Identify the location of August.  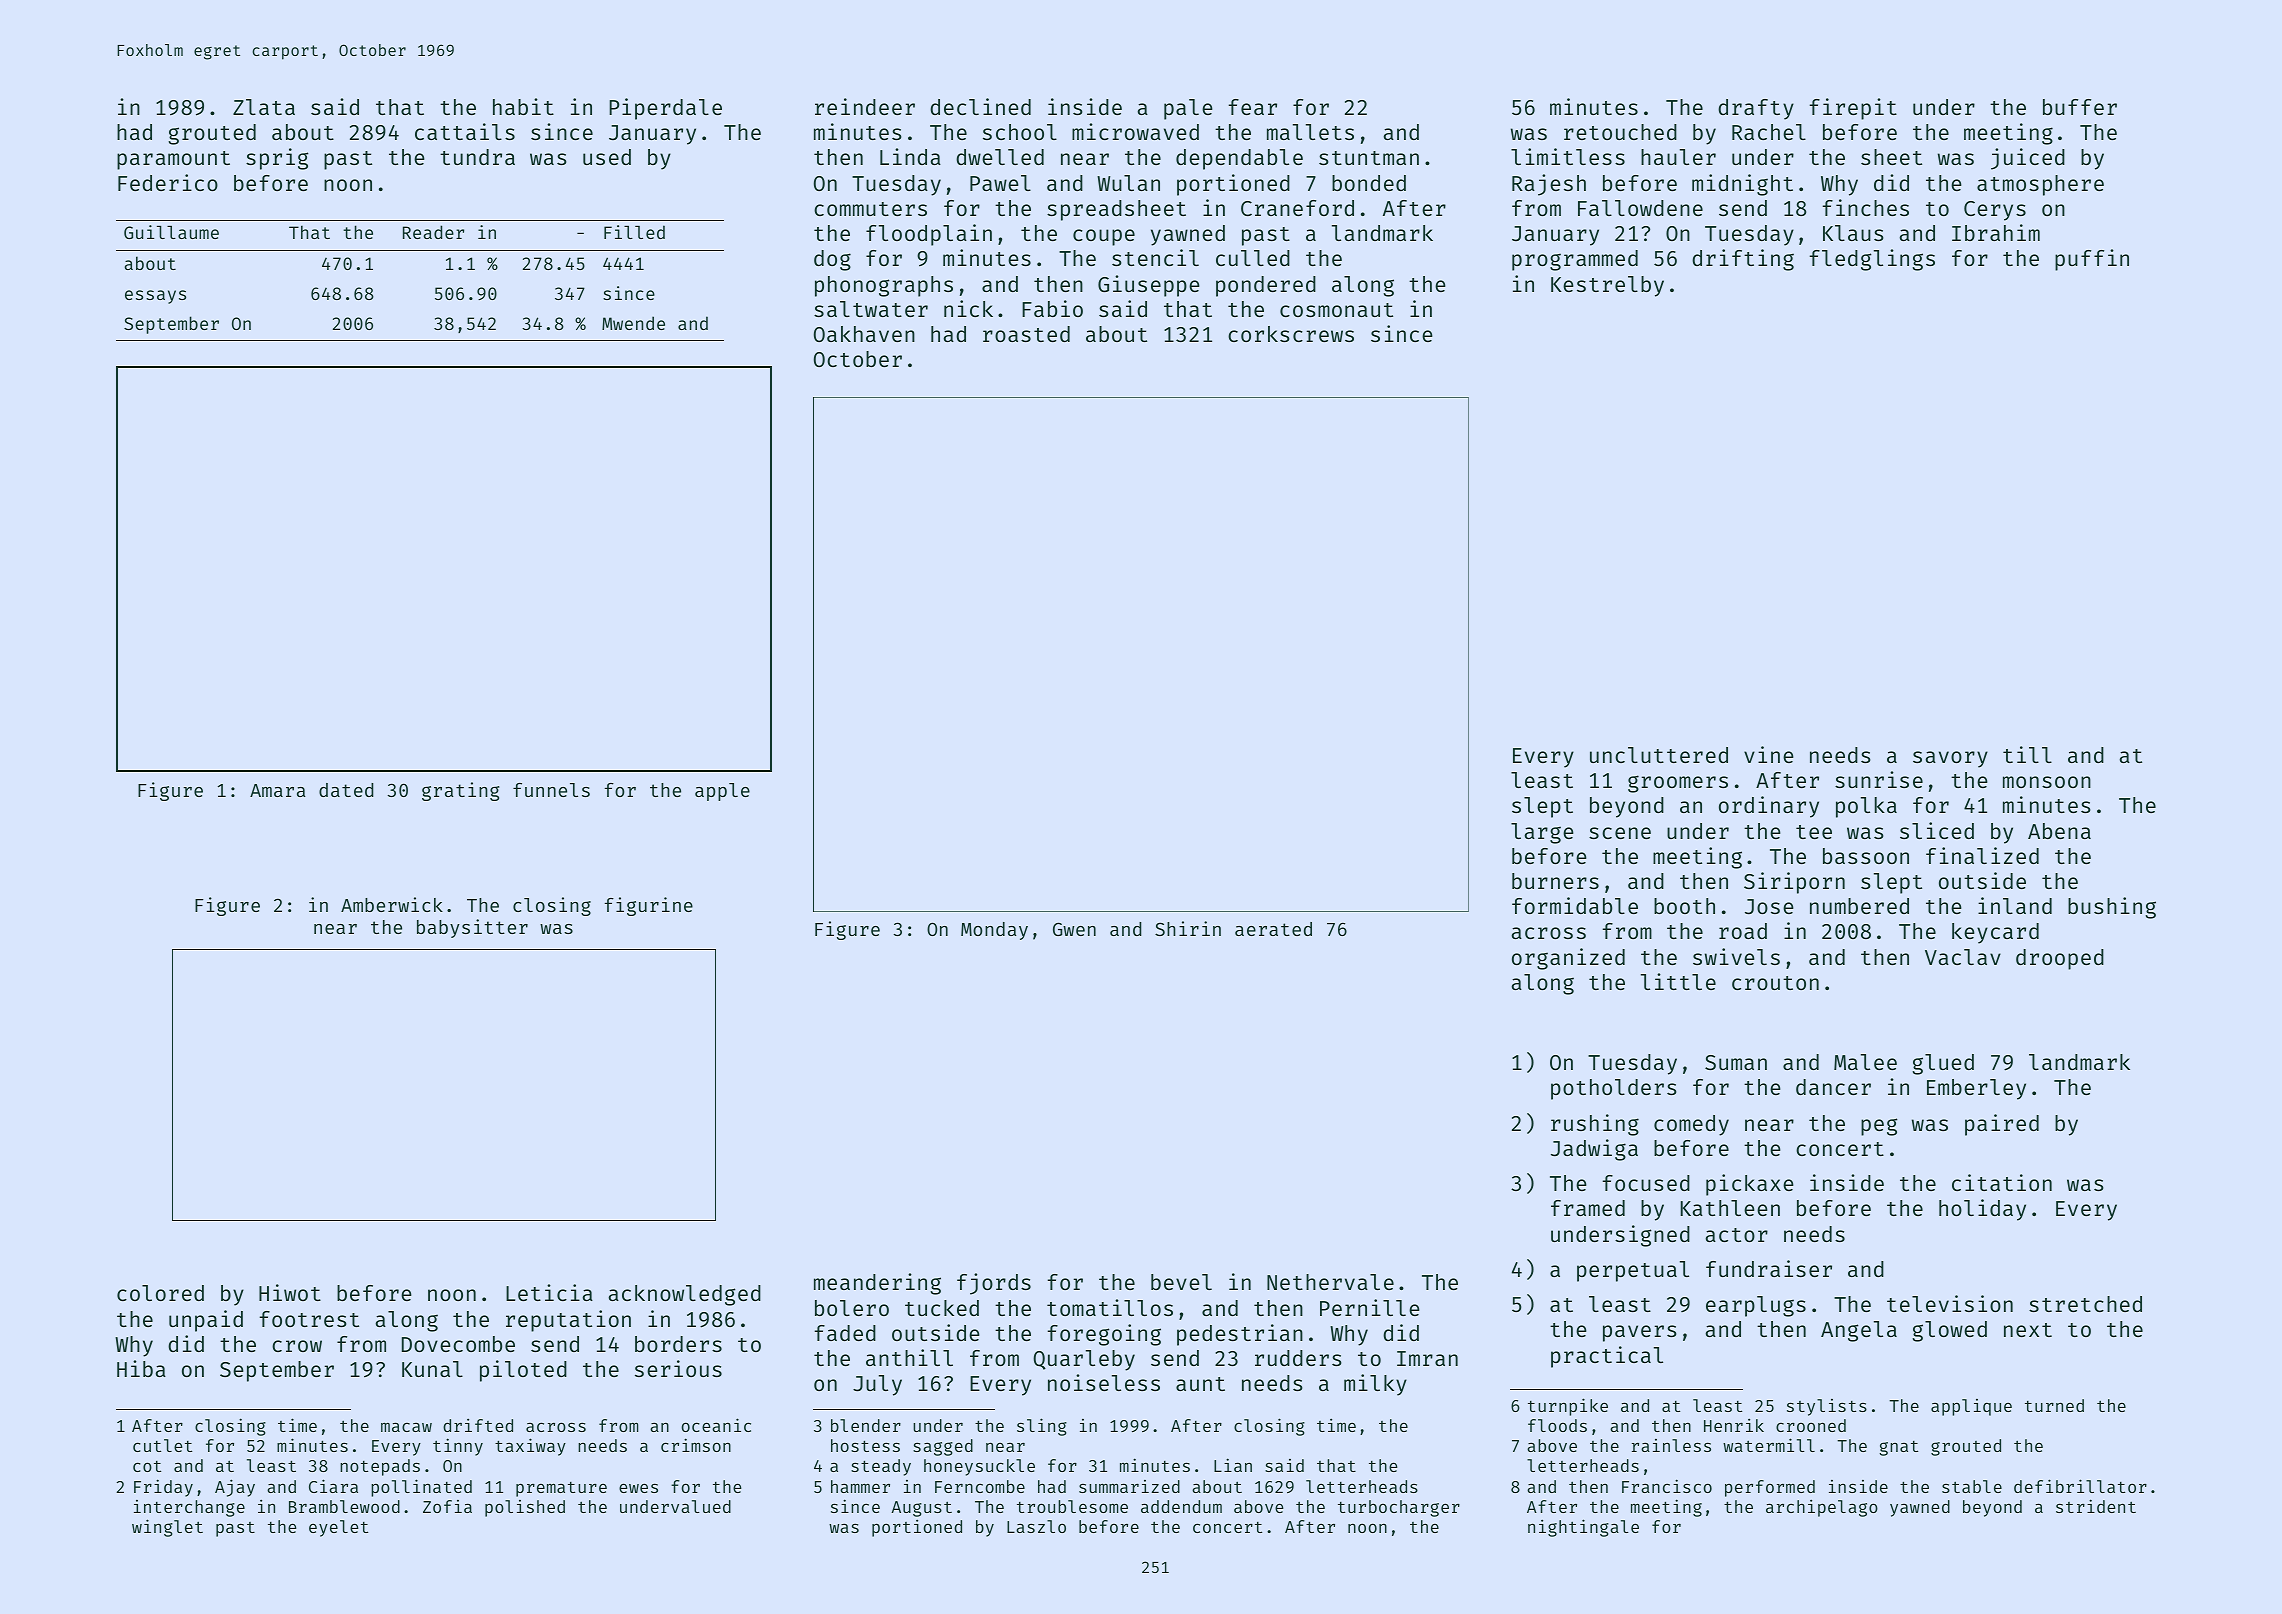
(922, 1509).
